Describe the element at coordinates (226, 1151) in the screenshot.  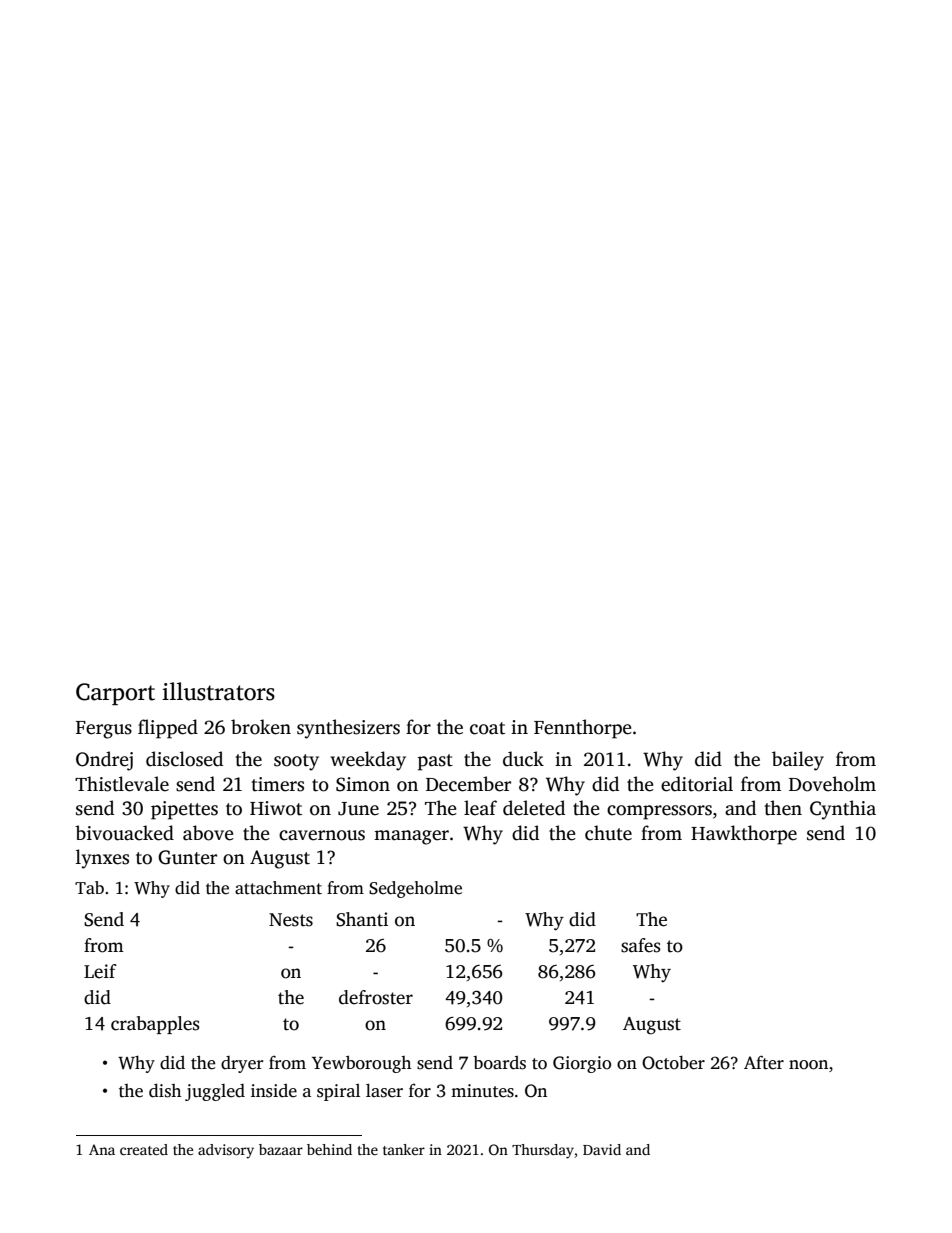
I see `advisory` at that location.
